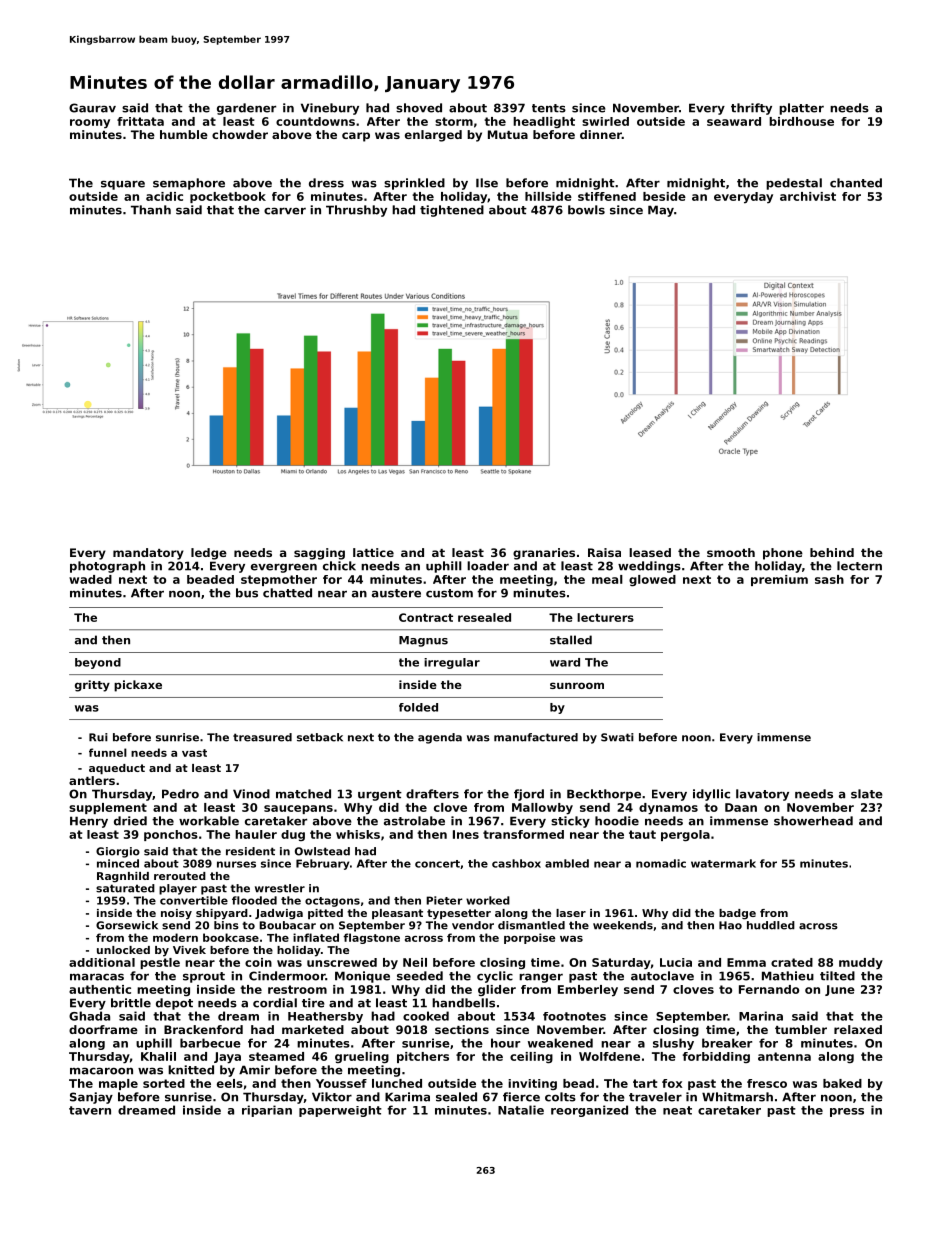 This image has height=1233, width=952. I want to click on bus, so click(247, 593).
